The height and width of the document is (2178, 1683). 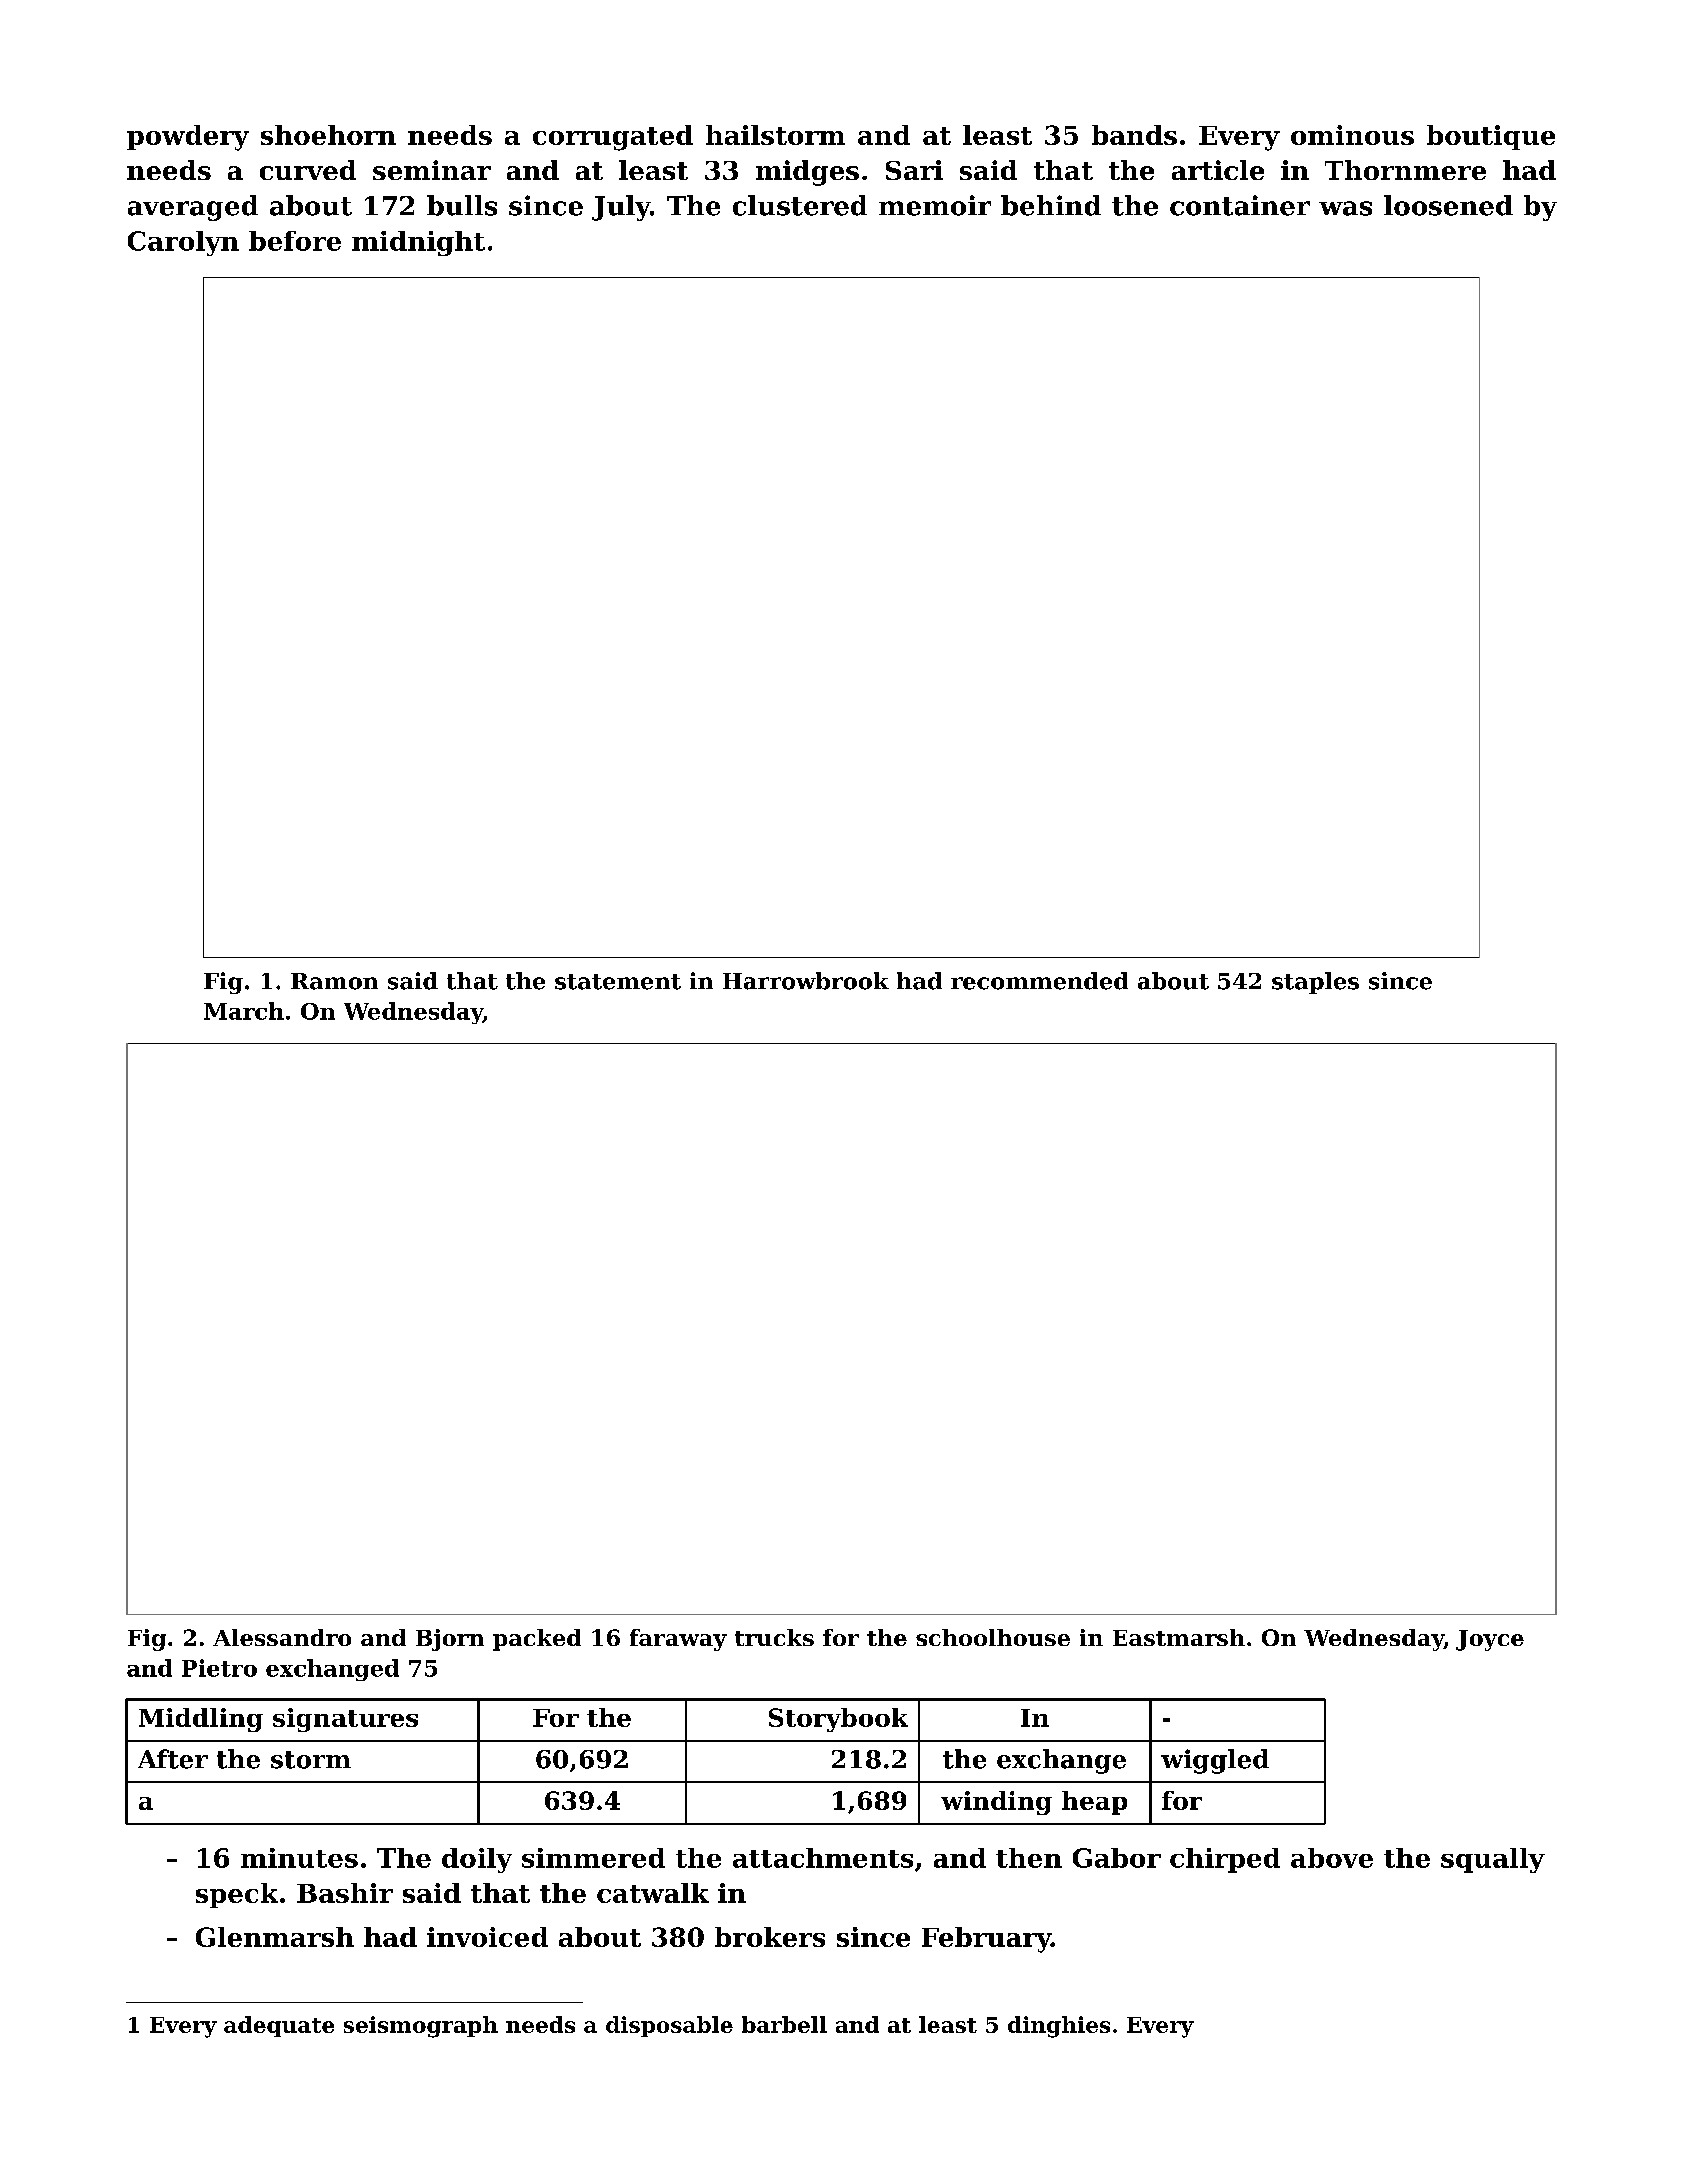 I want to click on averaged, so click(x=193, y=208).
